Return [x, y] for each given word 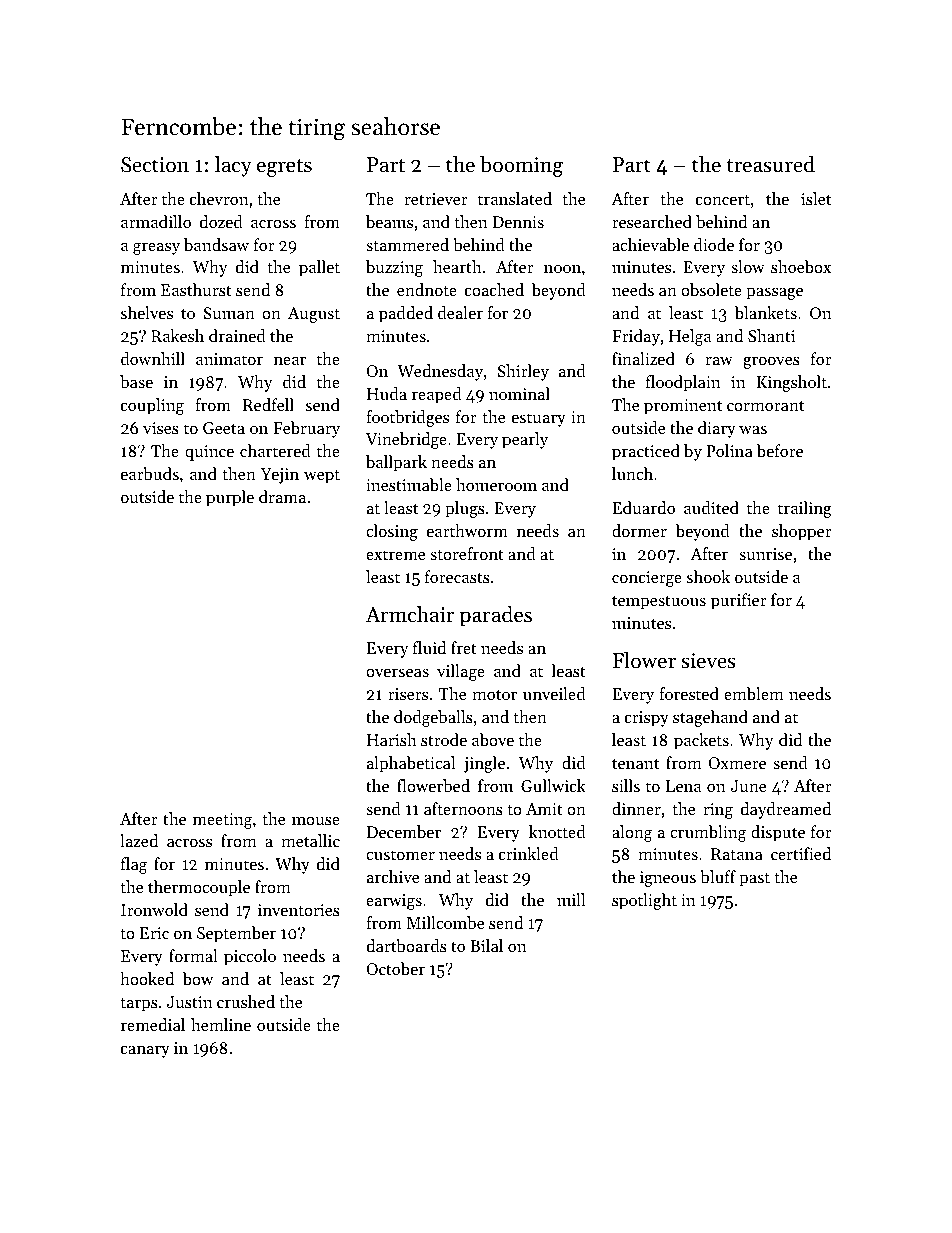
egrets [284, 168]
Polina [730, 450]
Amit [544, 809]
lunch [632, 473]
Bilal [486, 945]
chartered [275, 450]
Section [155, 165]
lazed [139, 840]
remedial [153, 1024]
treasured [771, 164]
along [632, 833]
